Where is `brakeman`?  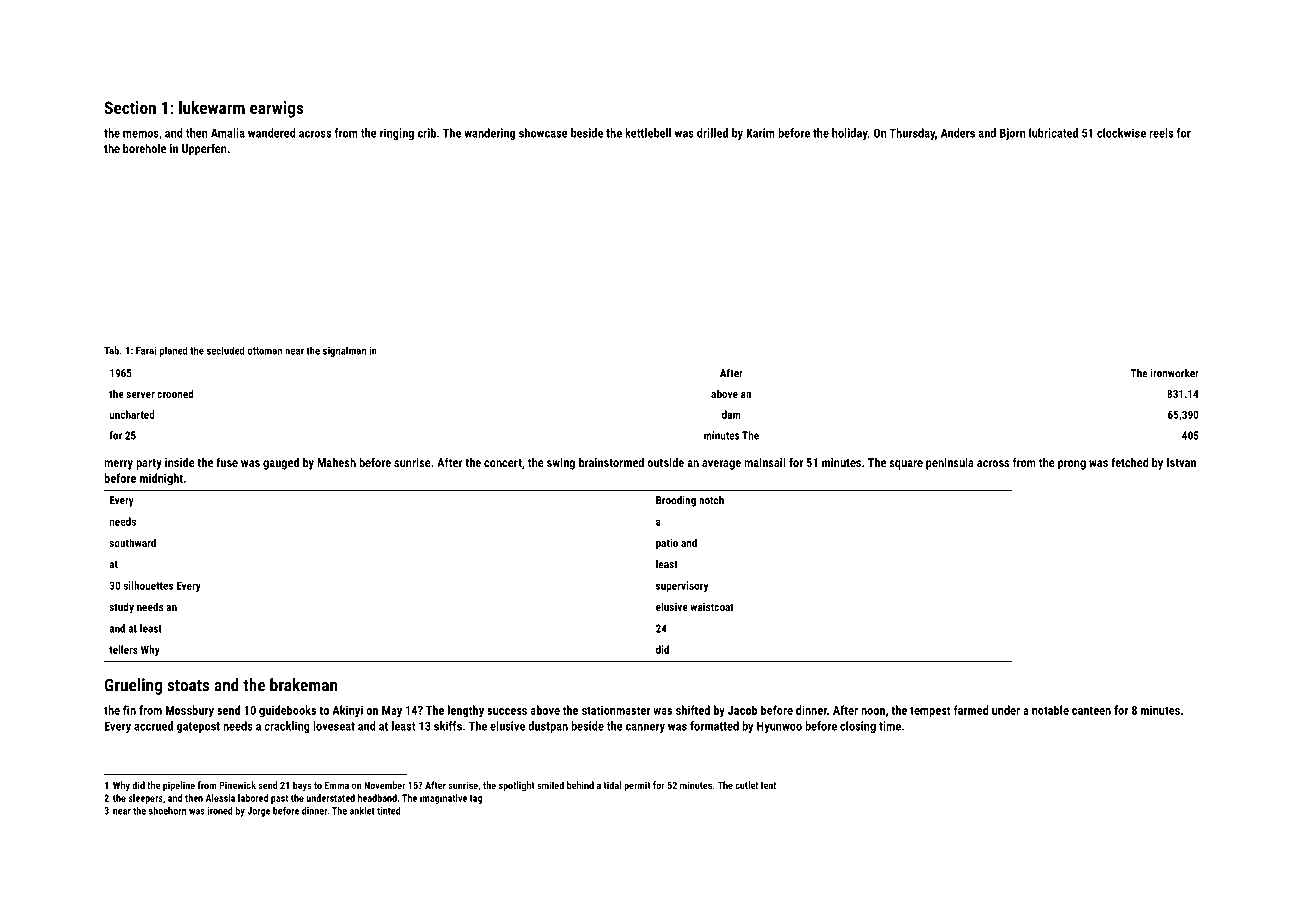
brakeman is located at coordinates (303, 685).
